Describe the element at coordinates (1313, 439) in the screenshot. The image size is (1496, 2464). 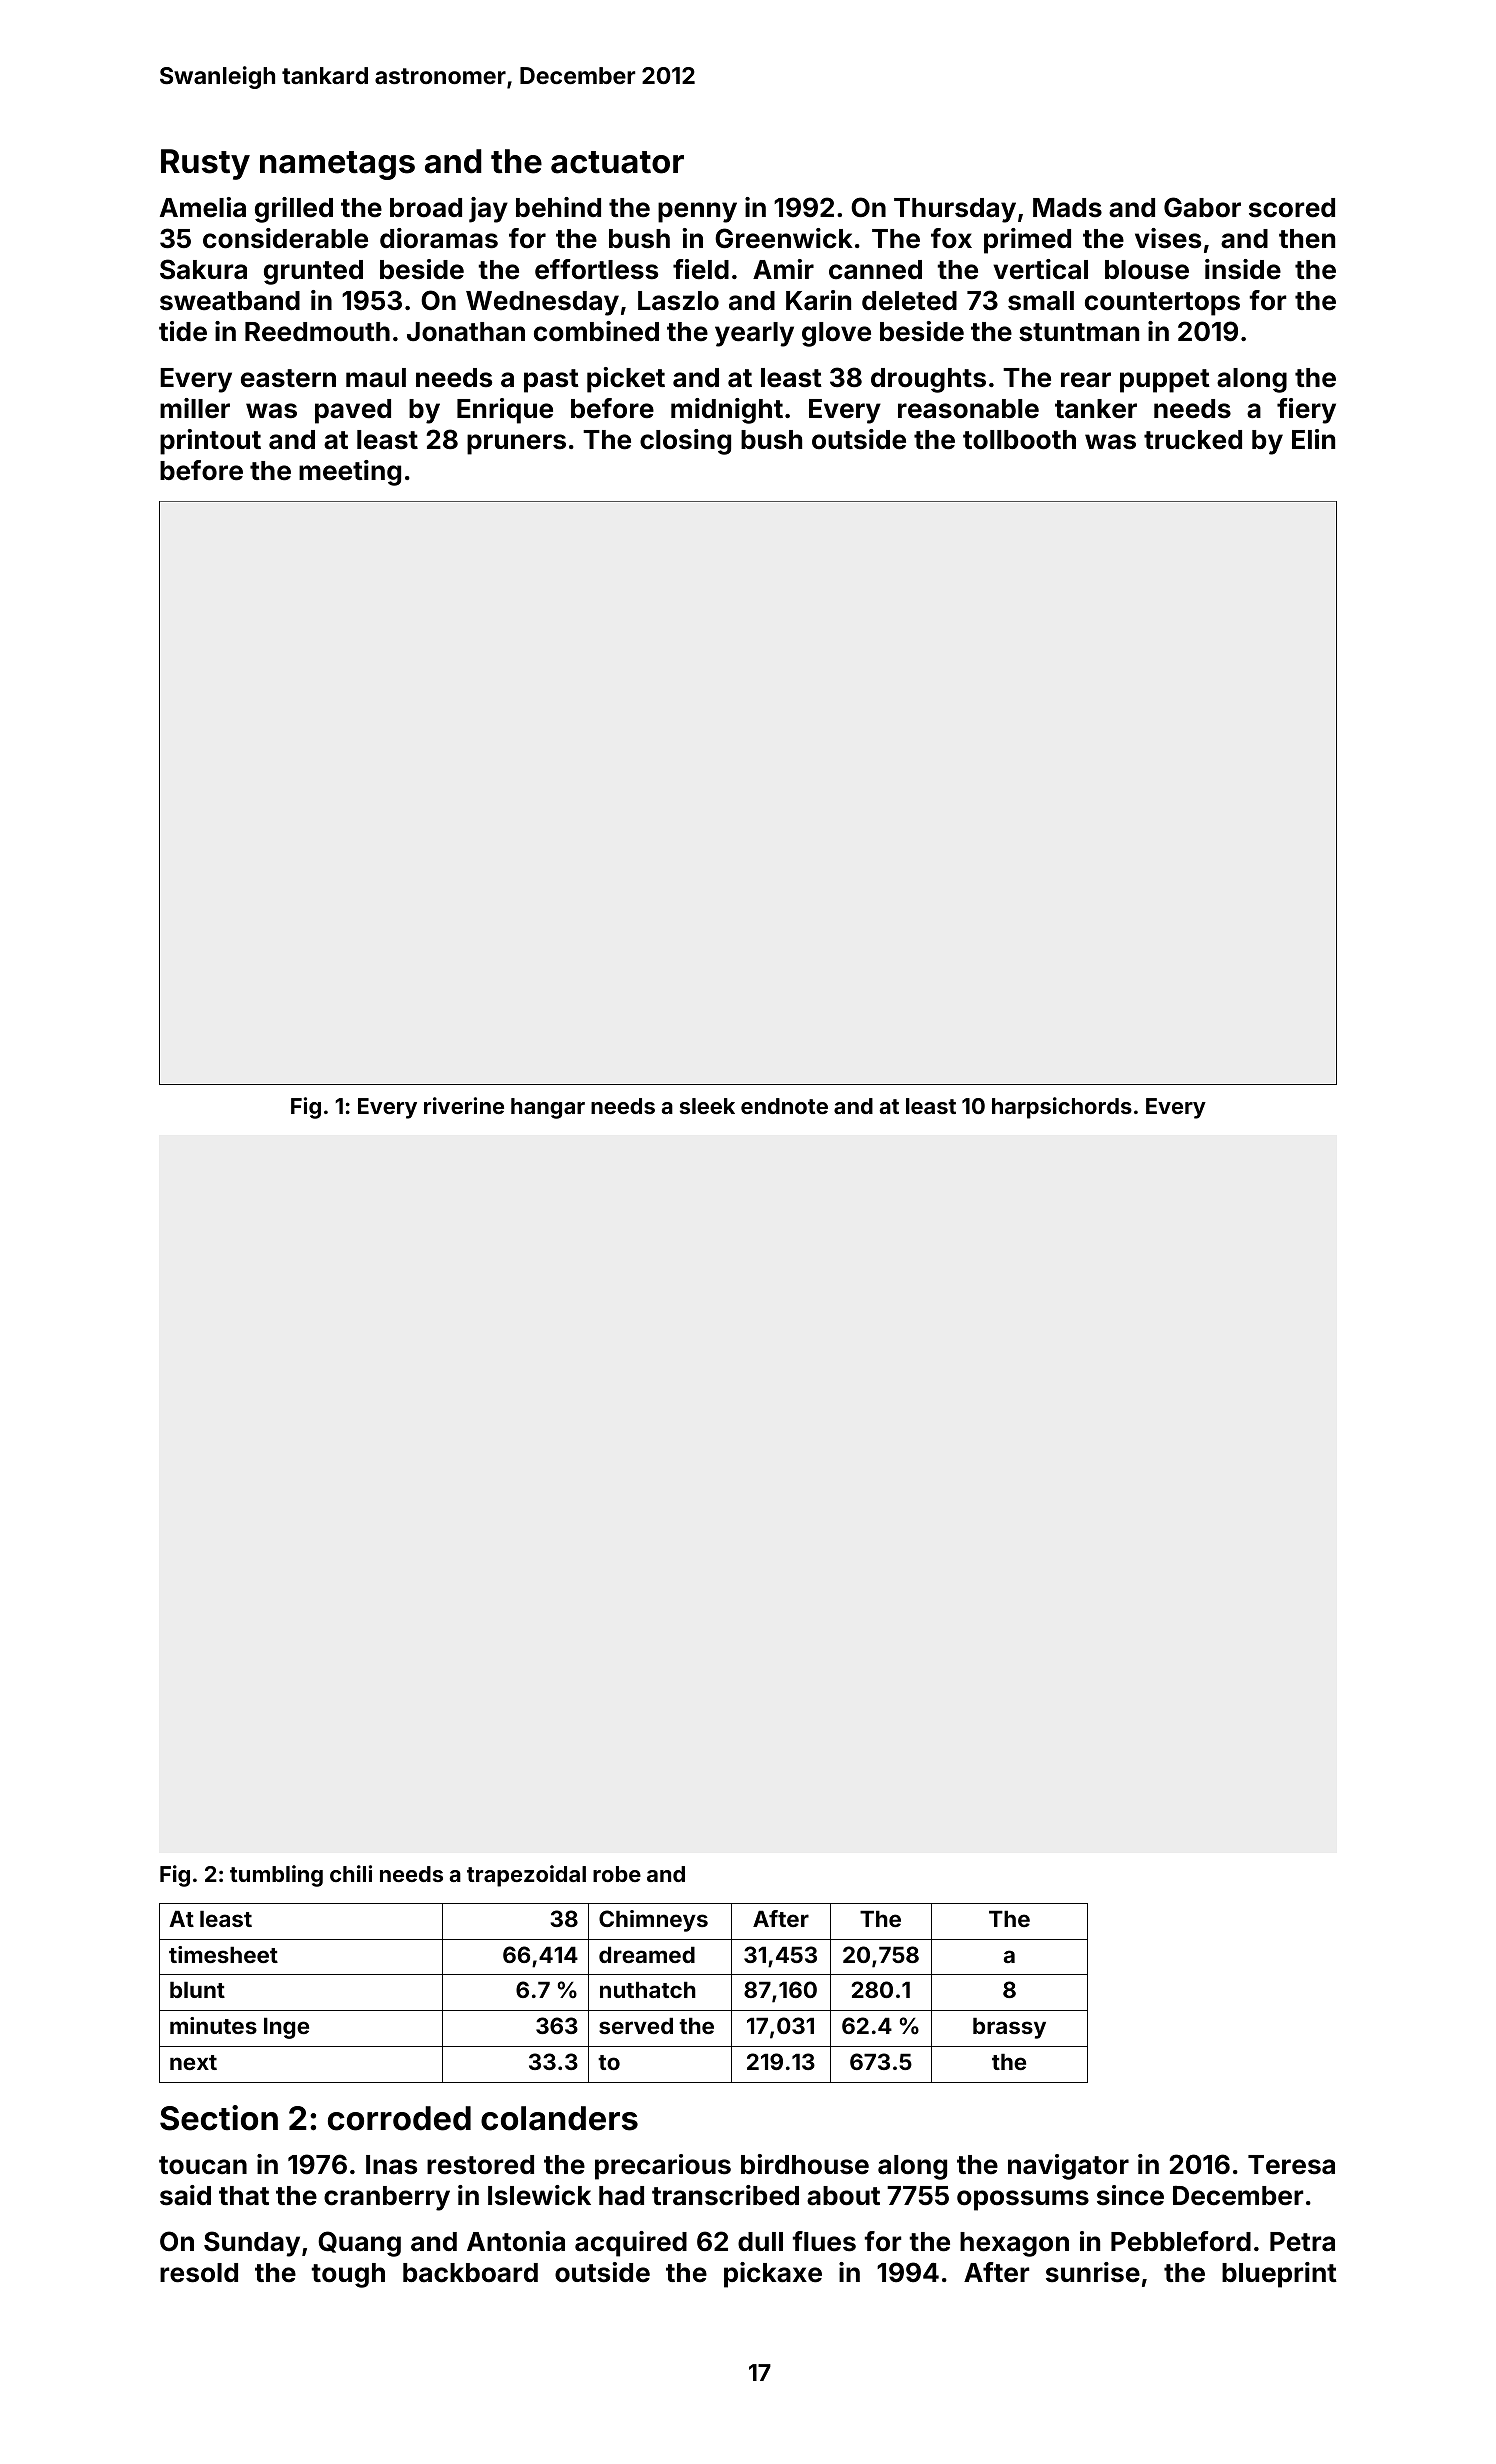
I see `Elin` at that location.
